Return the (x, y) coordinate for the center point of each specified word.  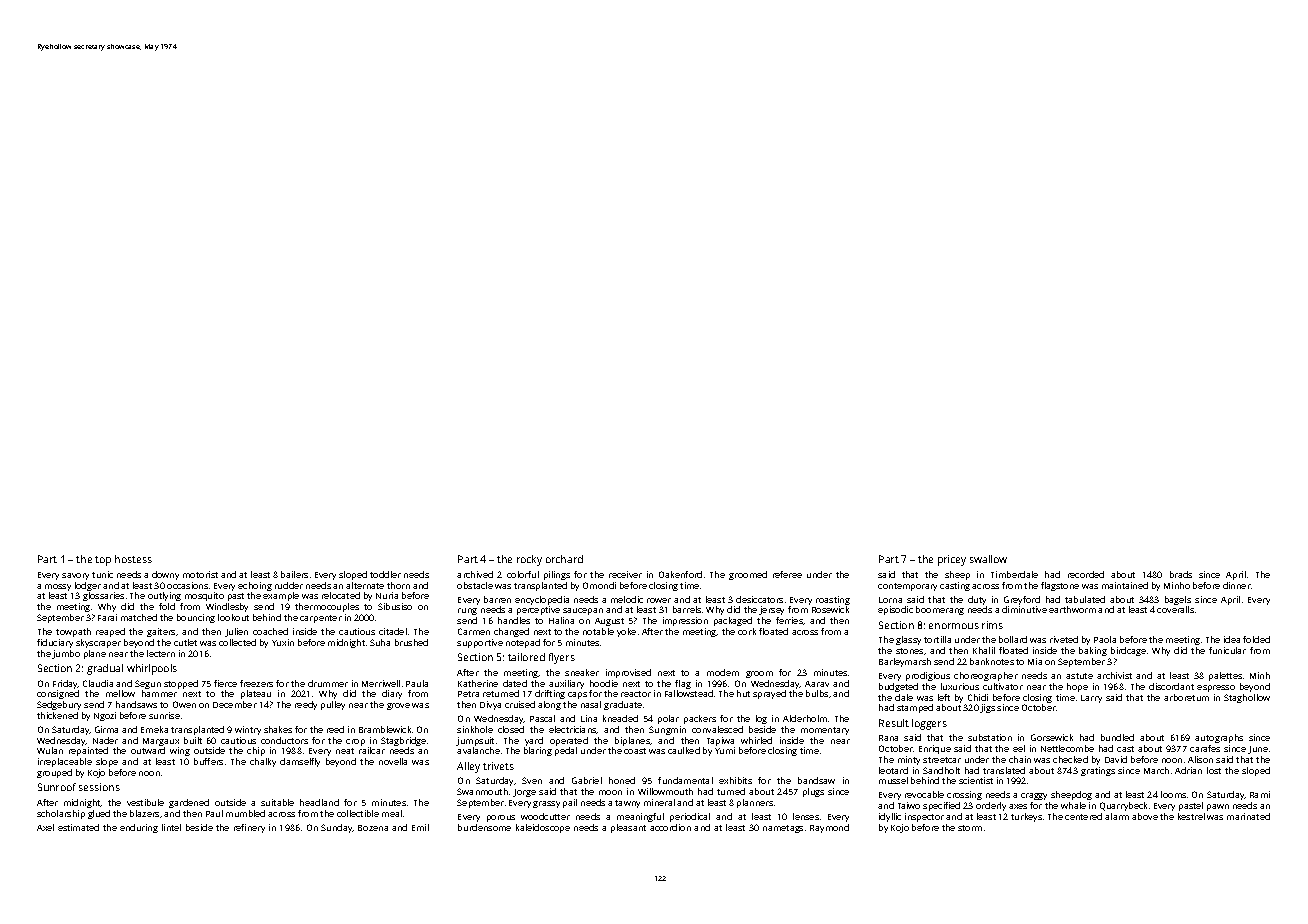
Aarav (817, 684)
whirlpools (152, 669)
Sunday (337, 828)
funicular (1227, 650)
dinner (1237, 585)
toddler (385, 574)
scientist (976, 780)
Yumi (725, 750)
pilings (557, 575)
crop (355, 742)
